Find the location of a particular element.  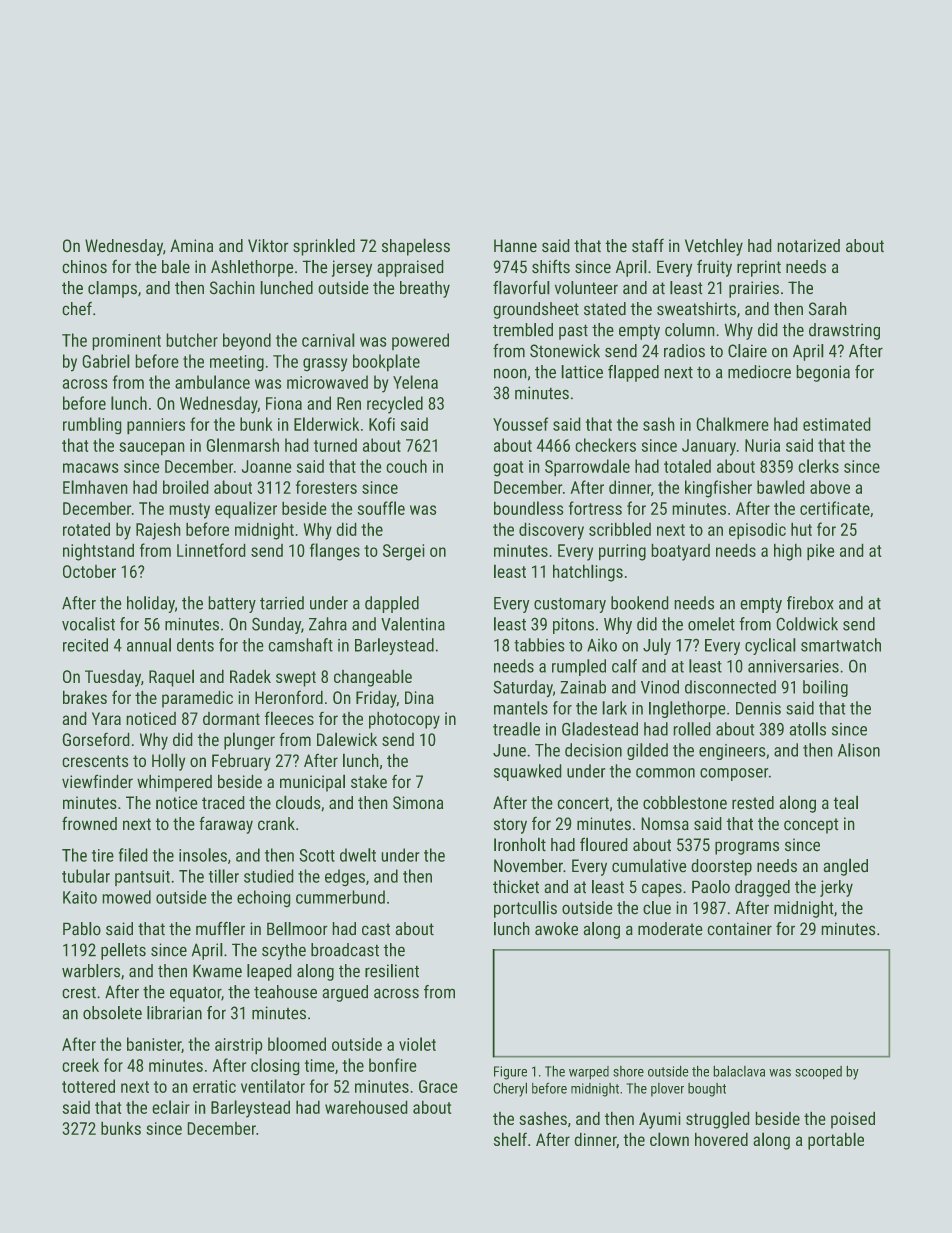

November is located at coordinates (528, 866).
